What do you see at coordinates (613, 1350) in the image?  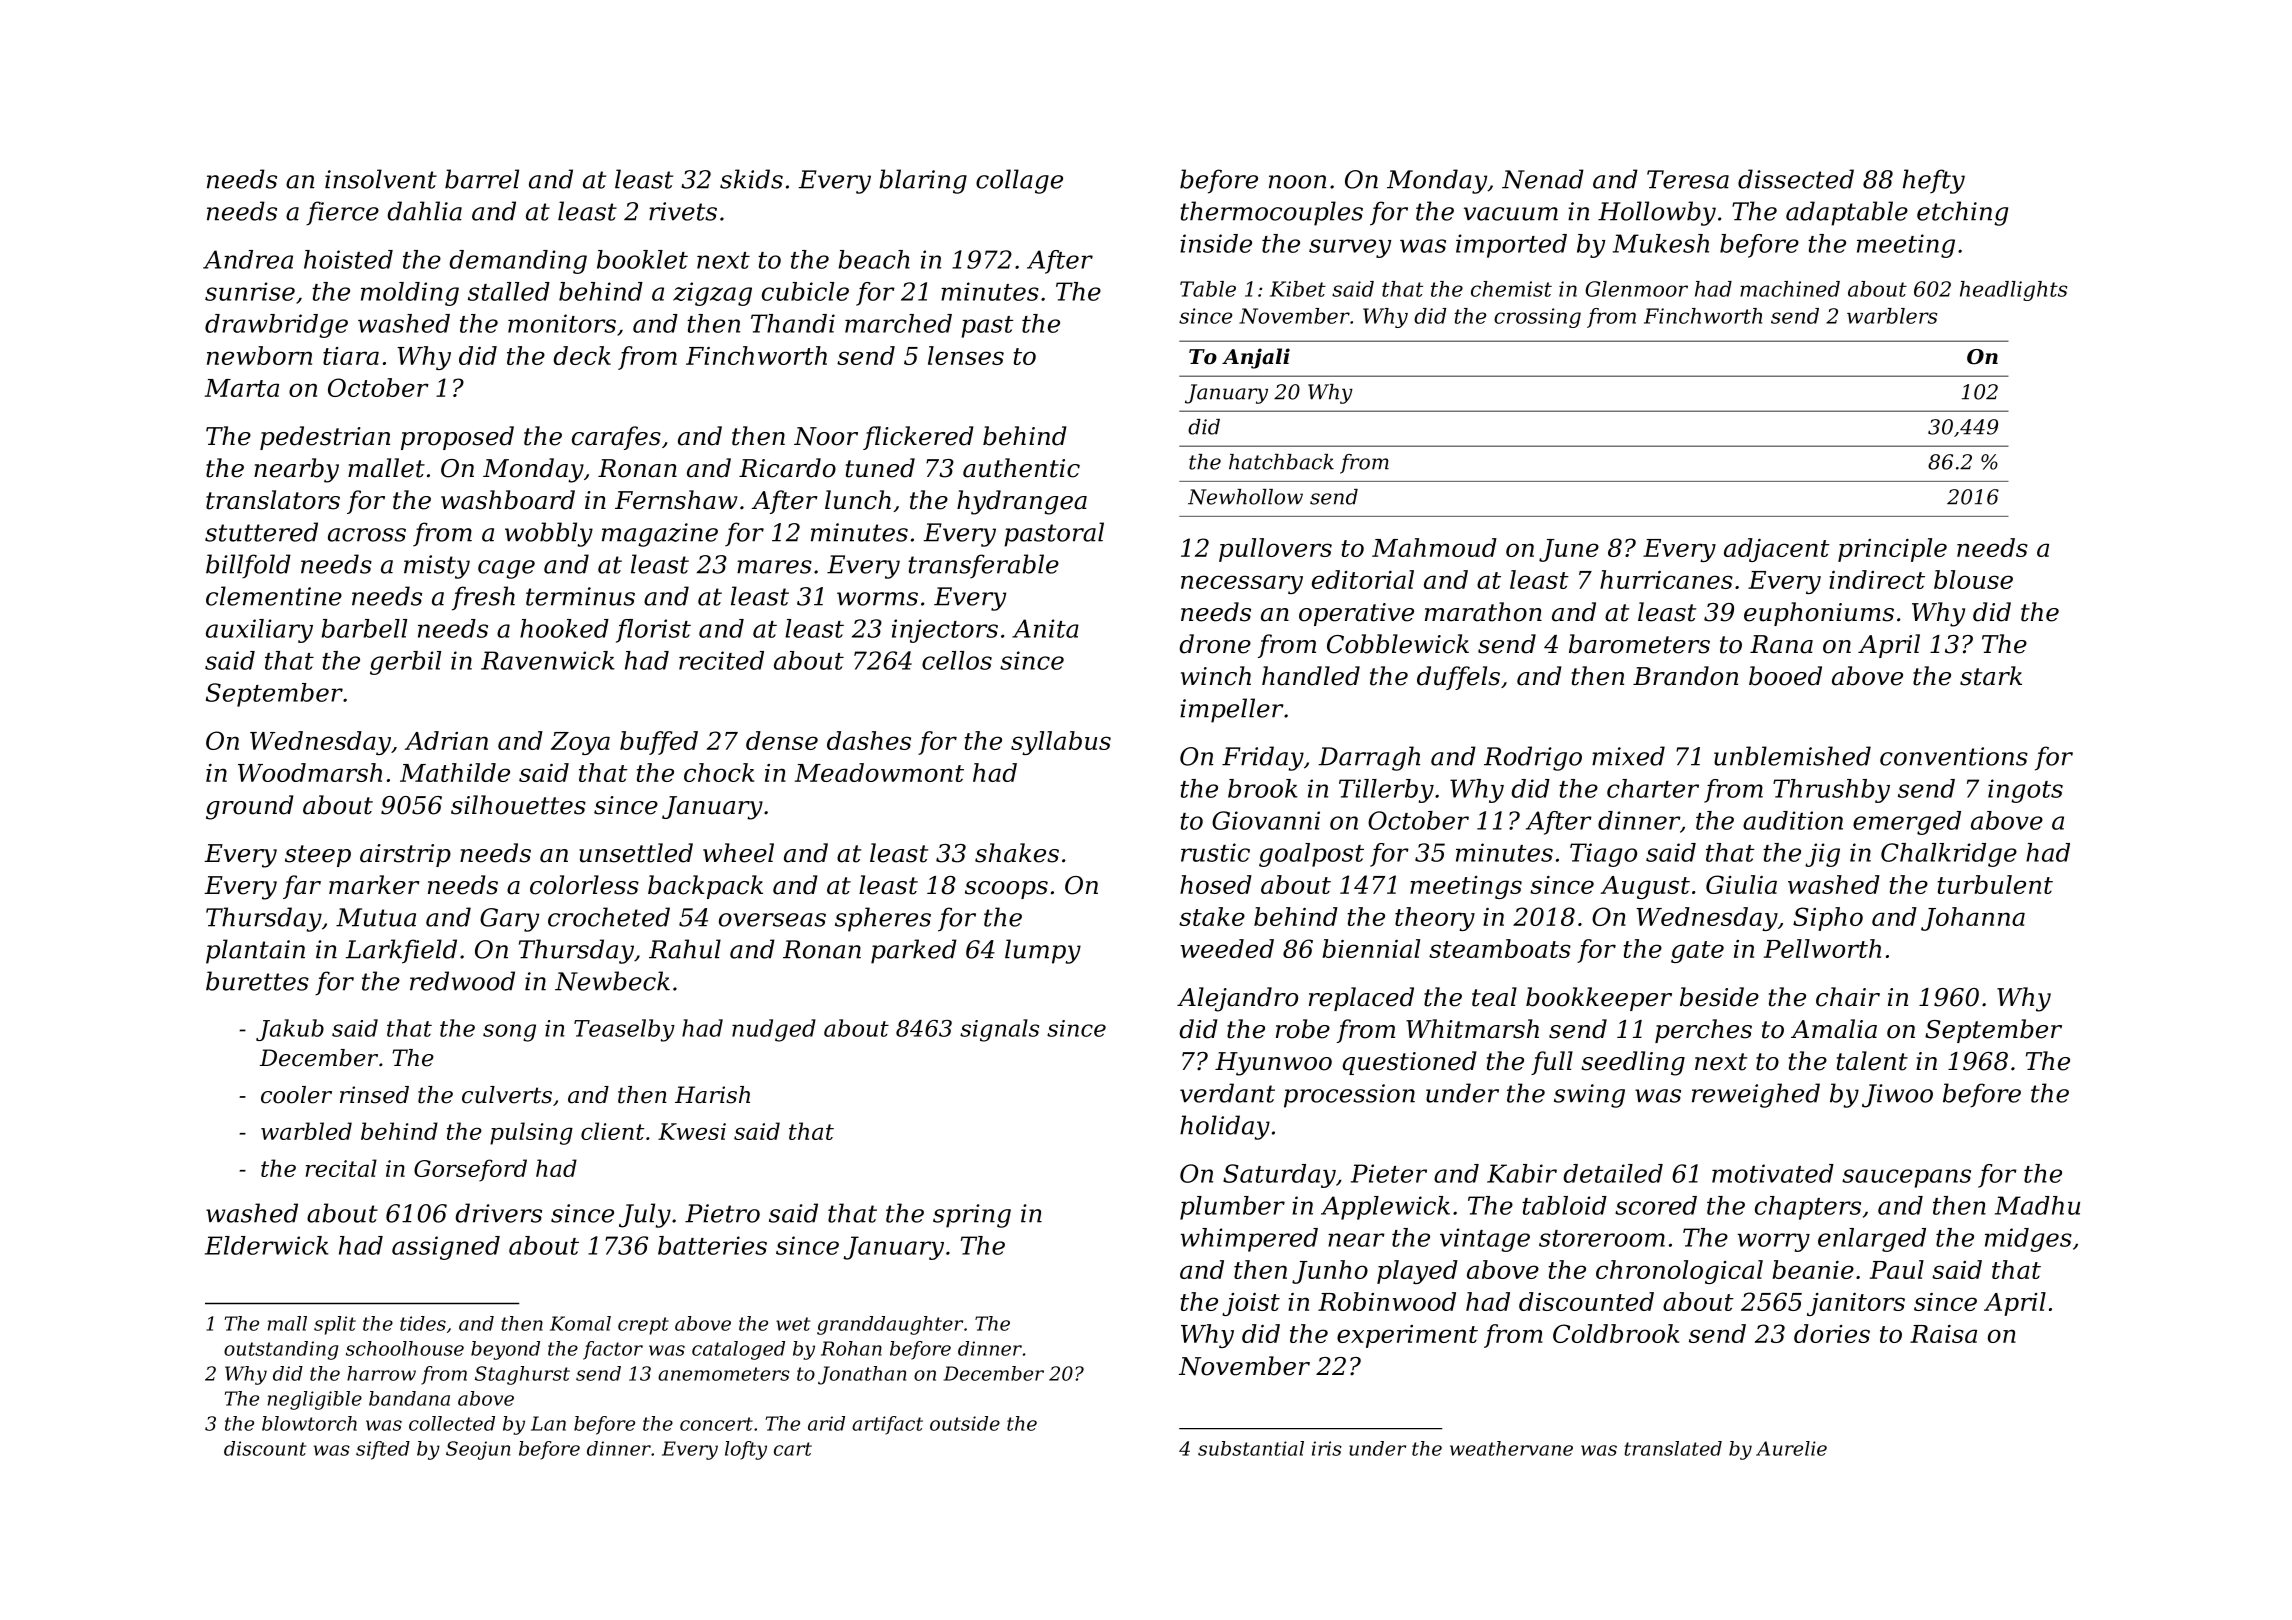 I see `factor` at bounding box center [613, 1350].
